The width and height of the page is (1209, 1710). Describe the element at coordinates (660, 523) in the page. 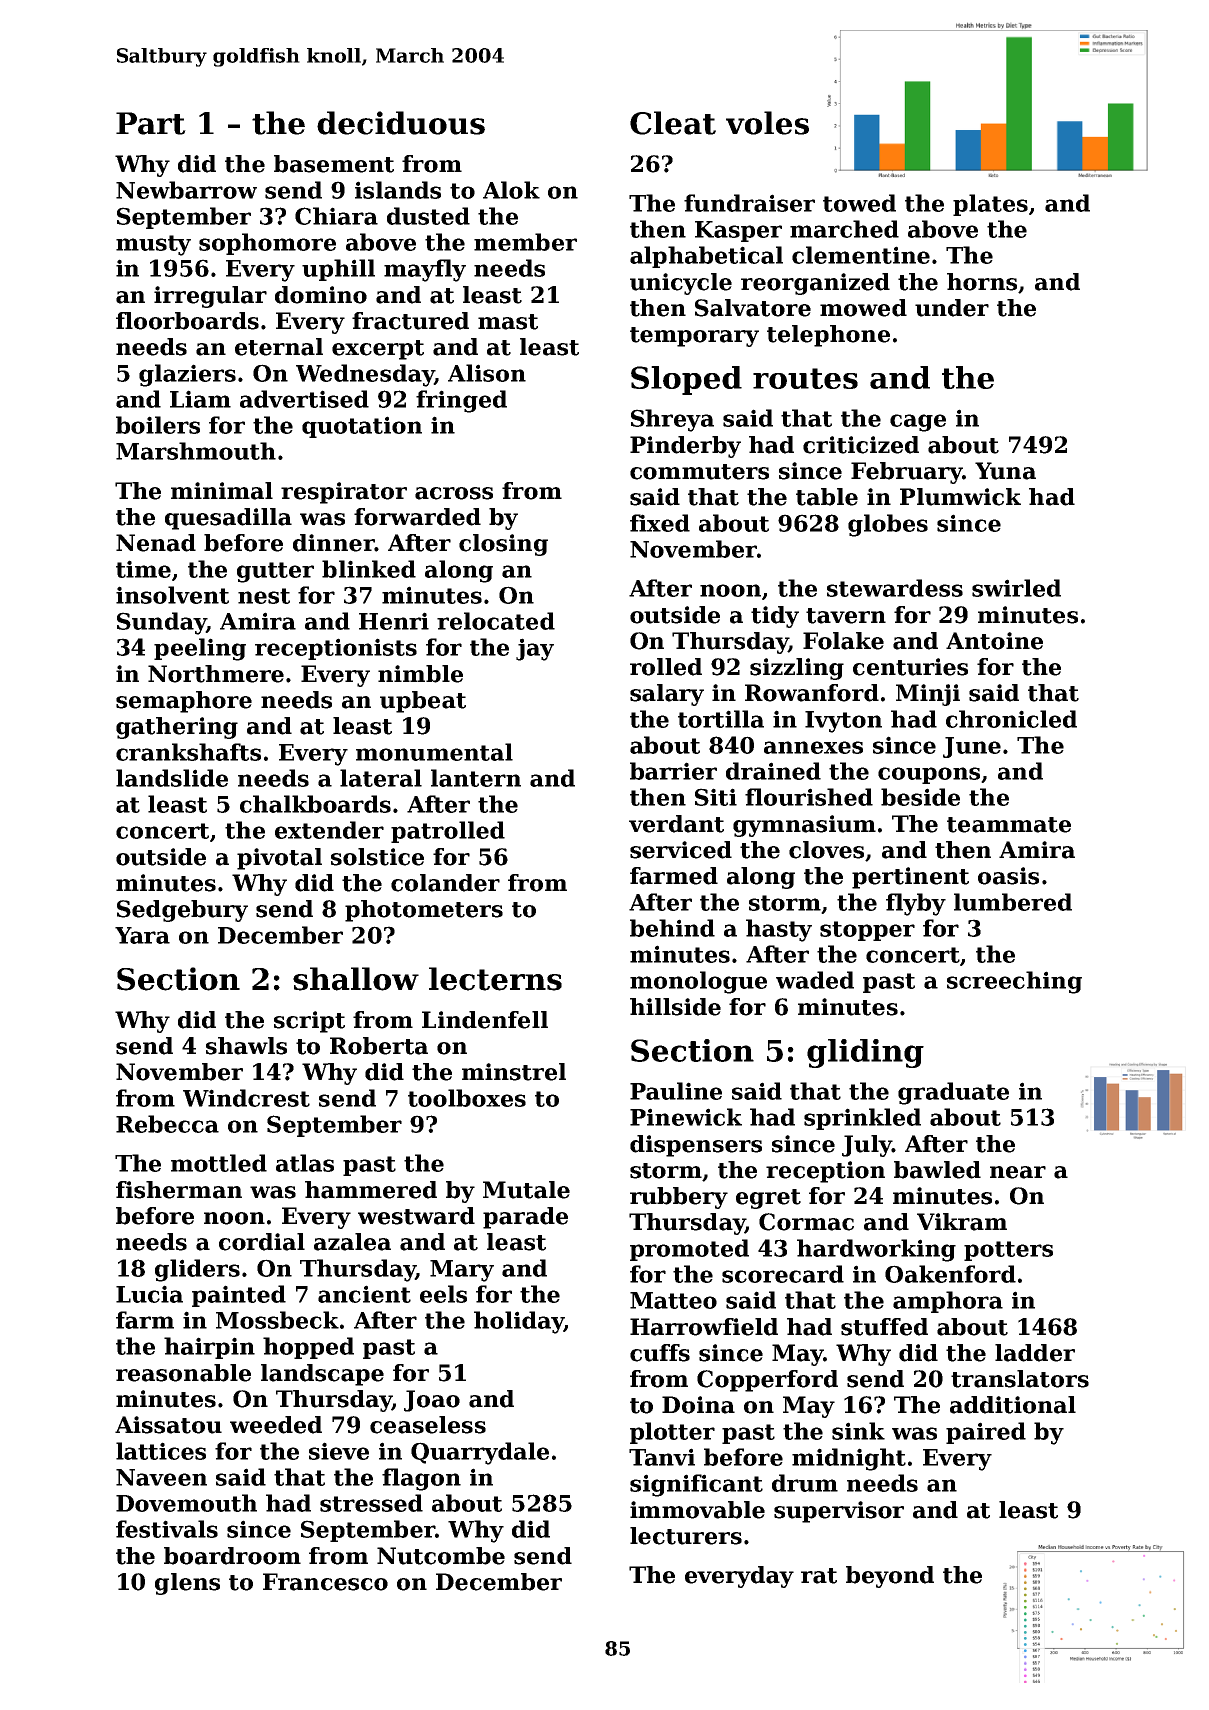

I see `fixed` at that location.
